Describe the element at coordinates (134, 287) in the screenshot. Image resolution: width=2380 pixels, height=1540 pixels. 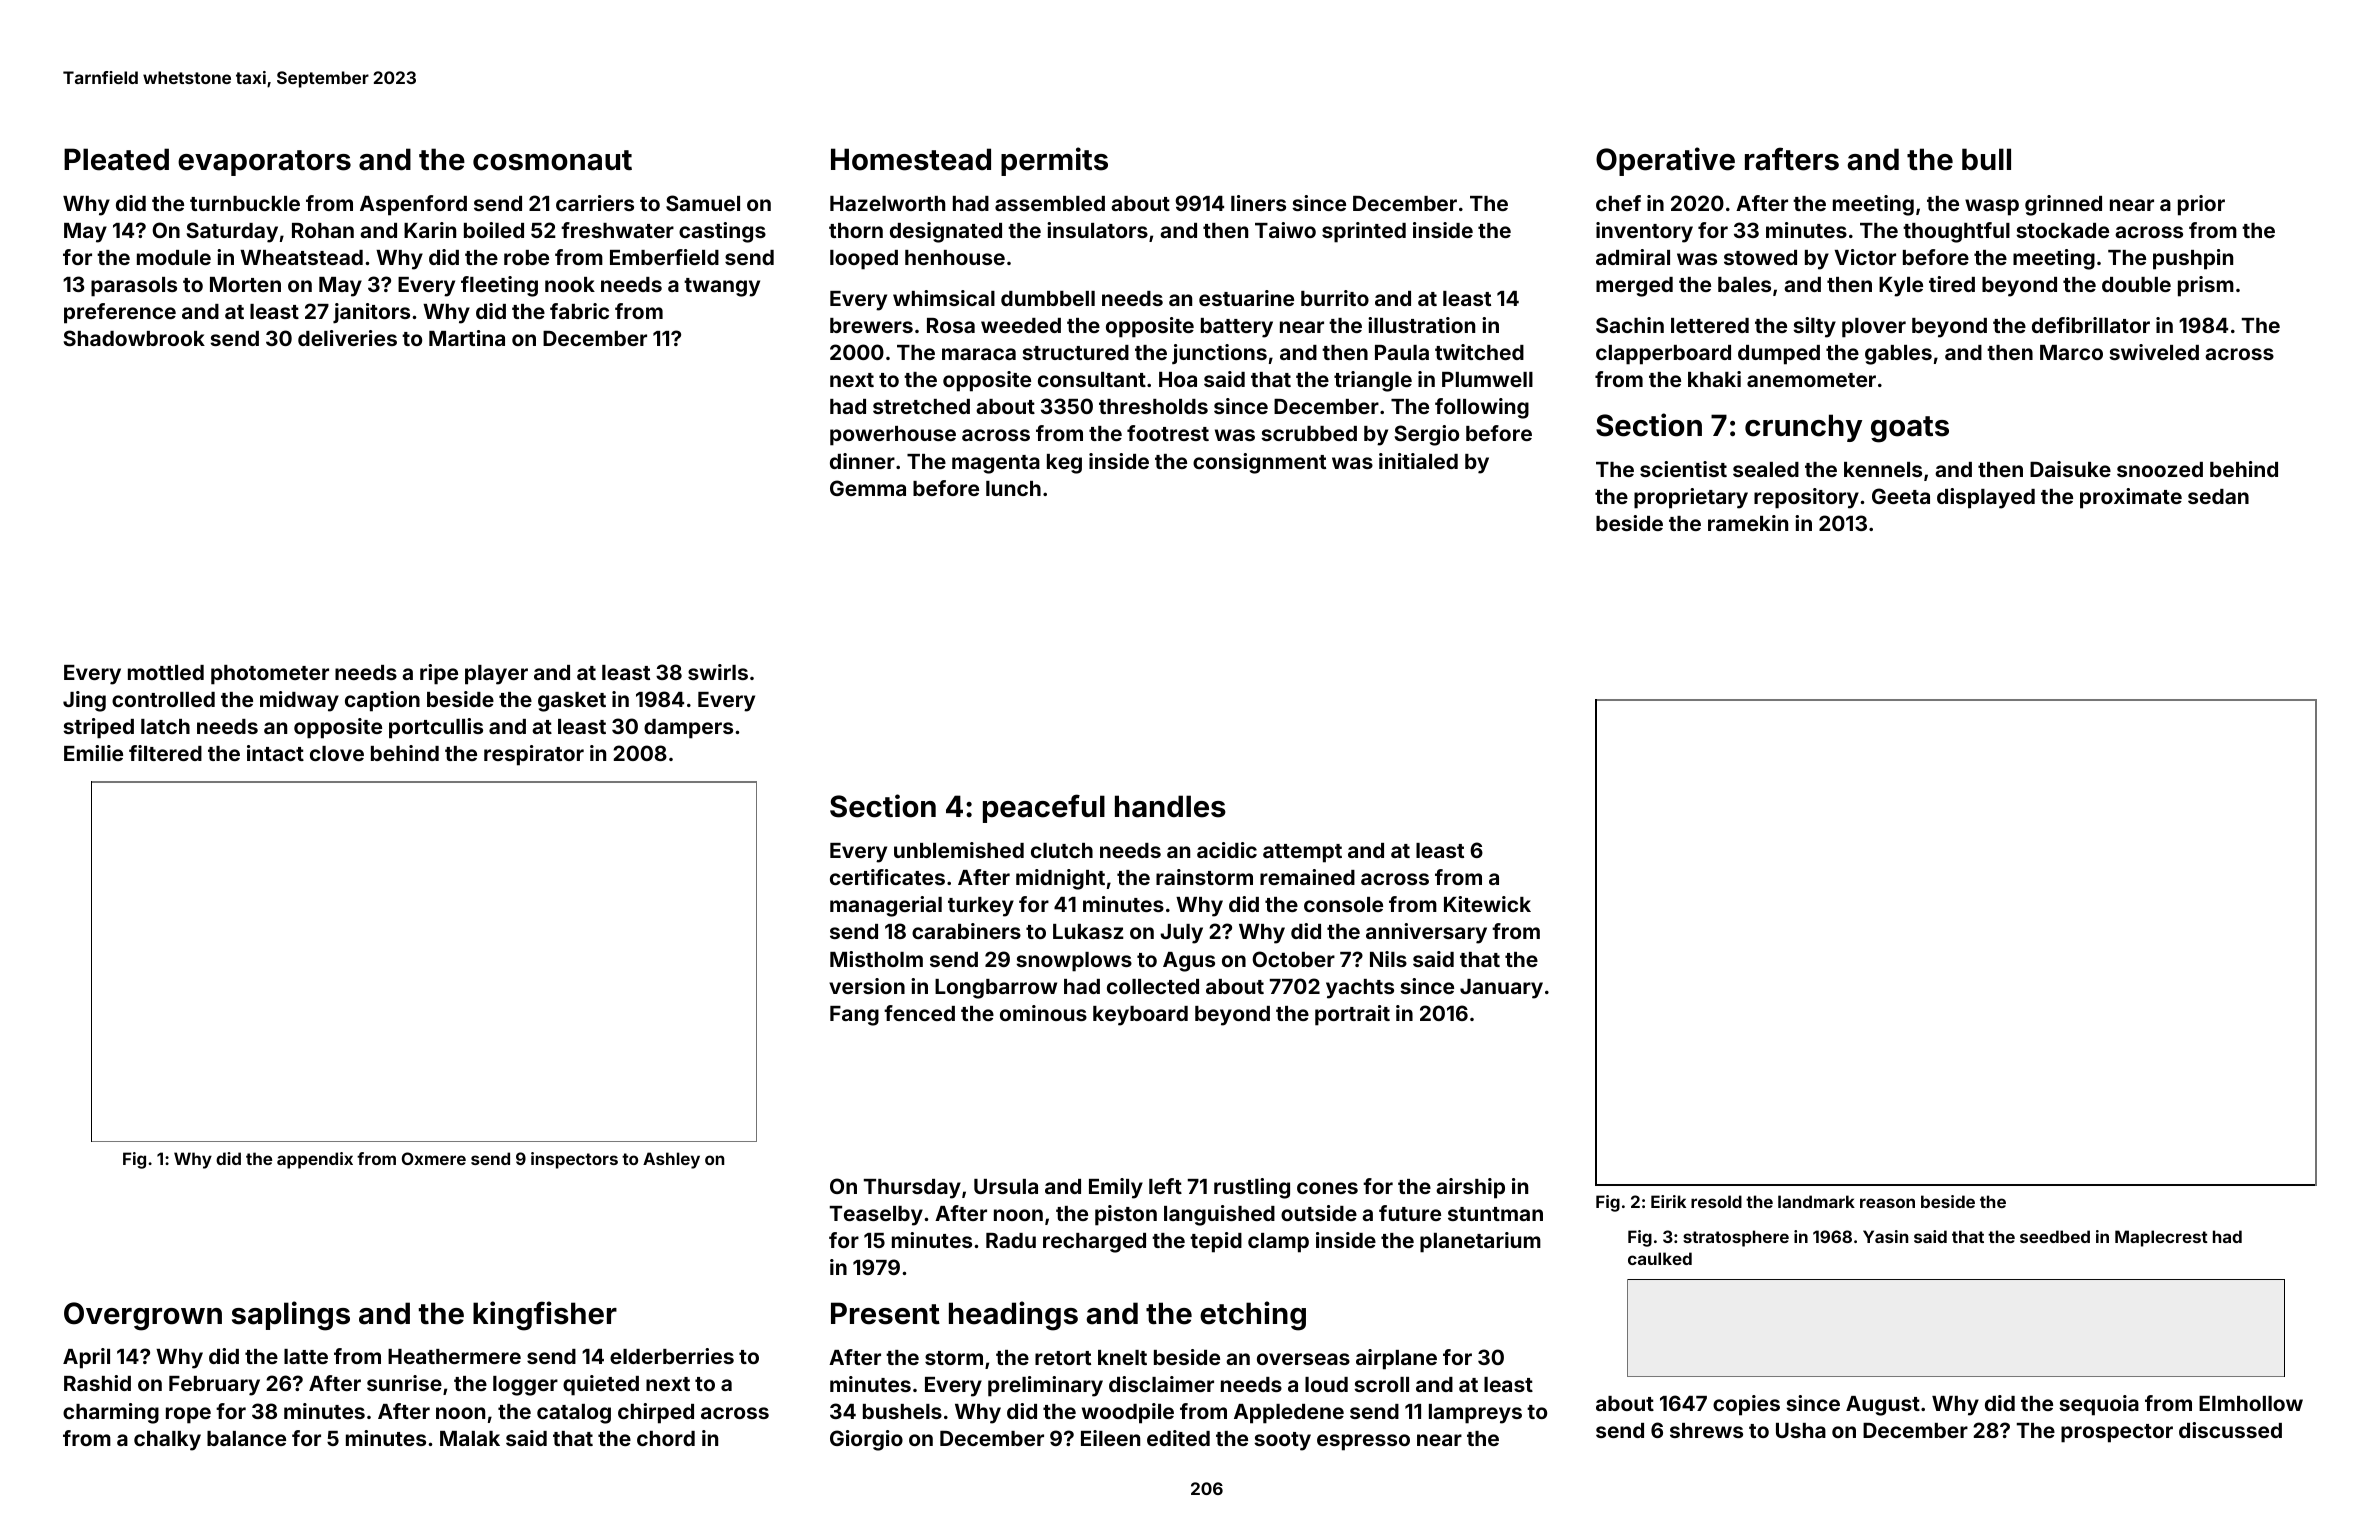
I see `parasols` at that location.
